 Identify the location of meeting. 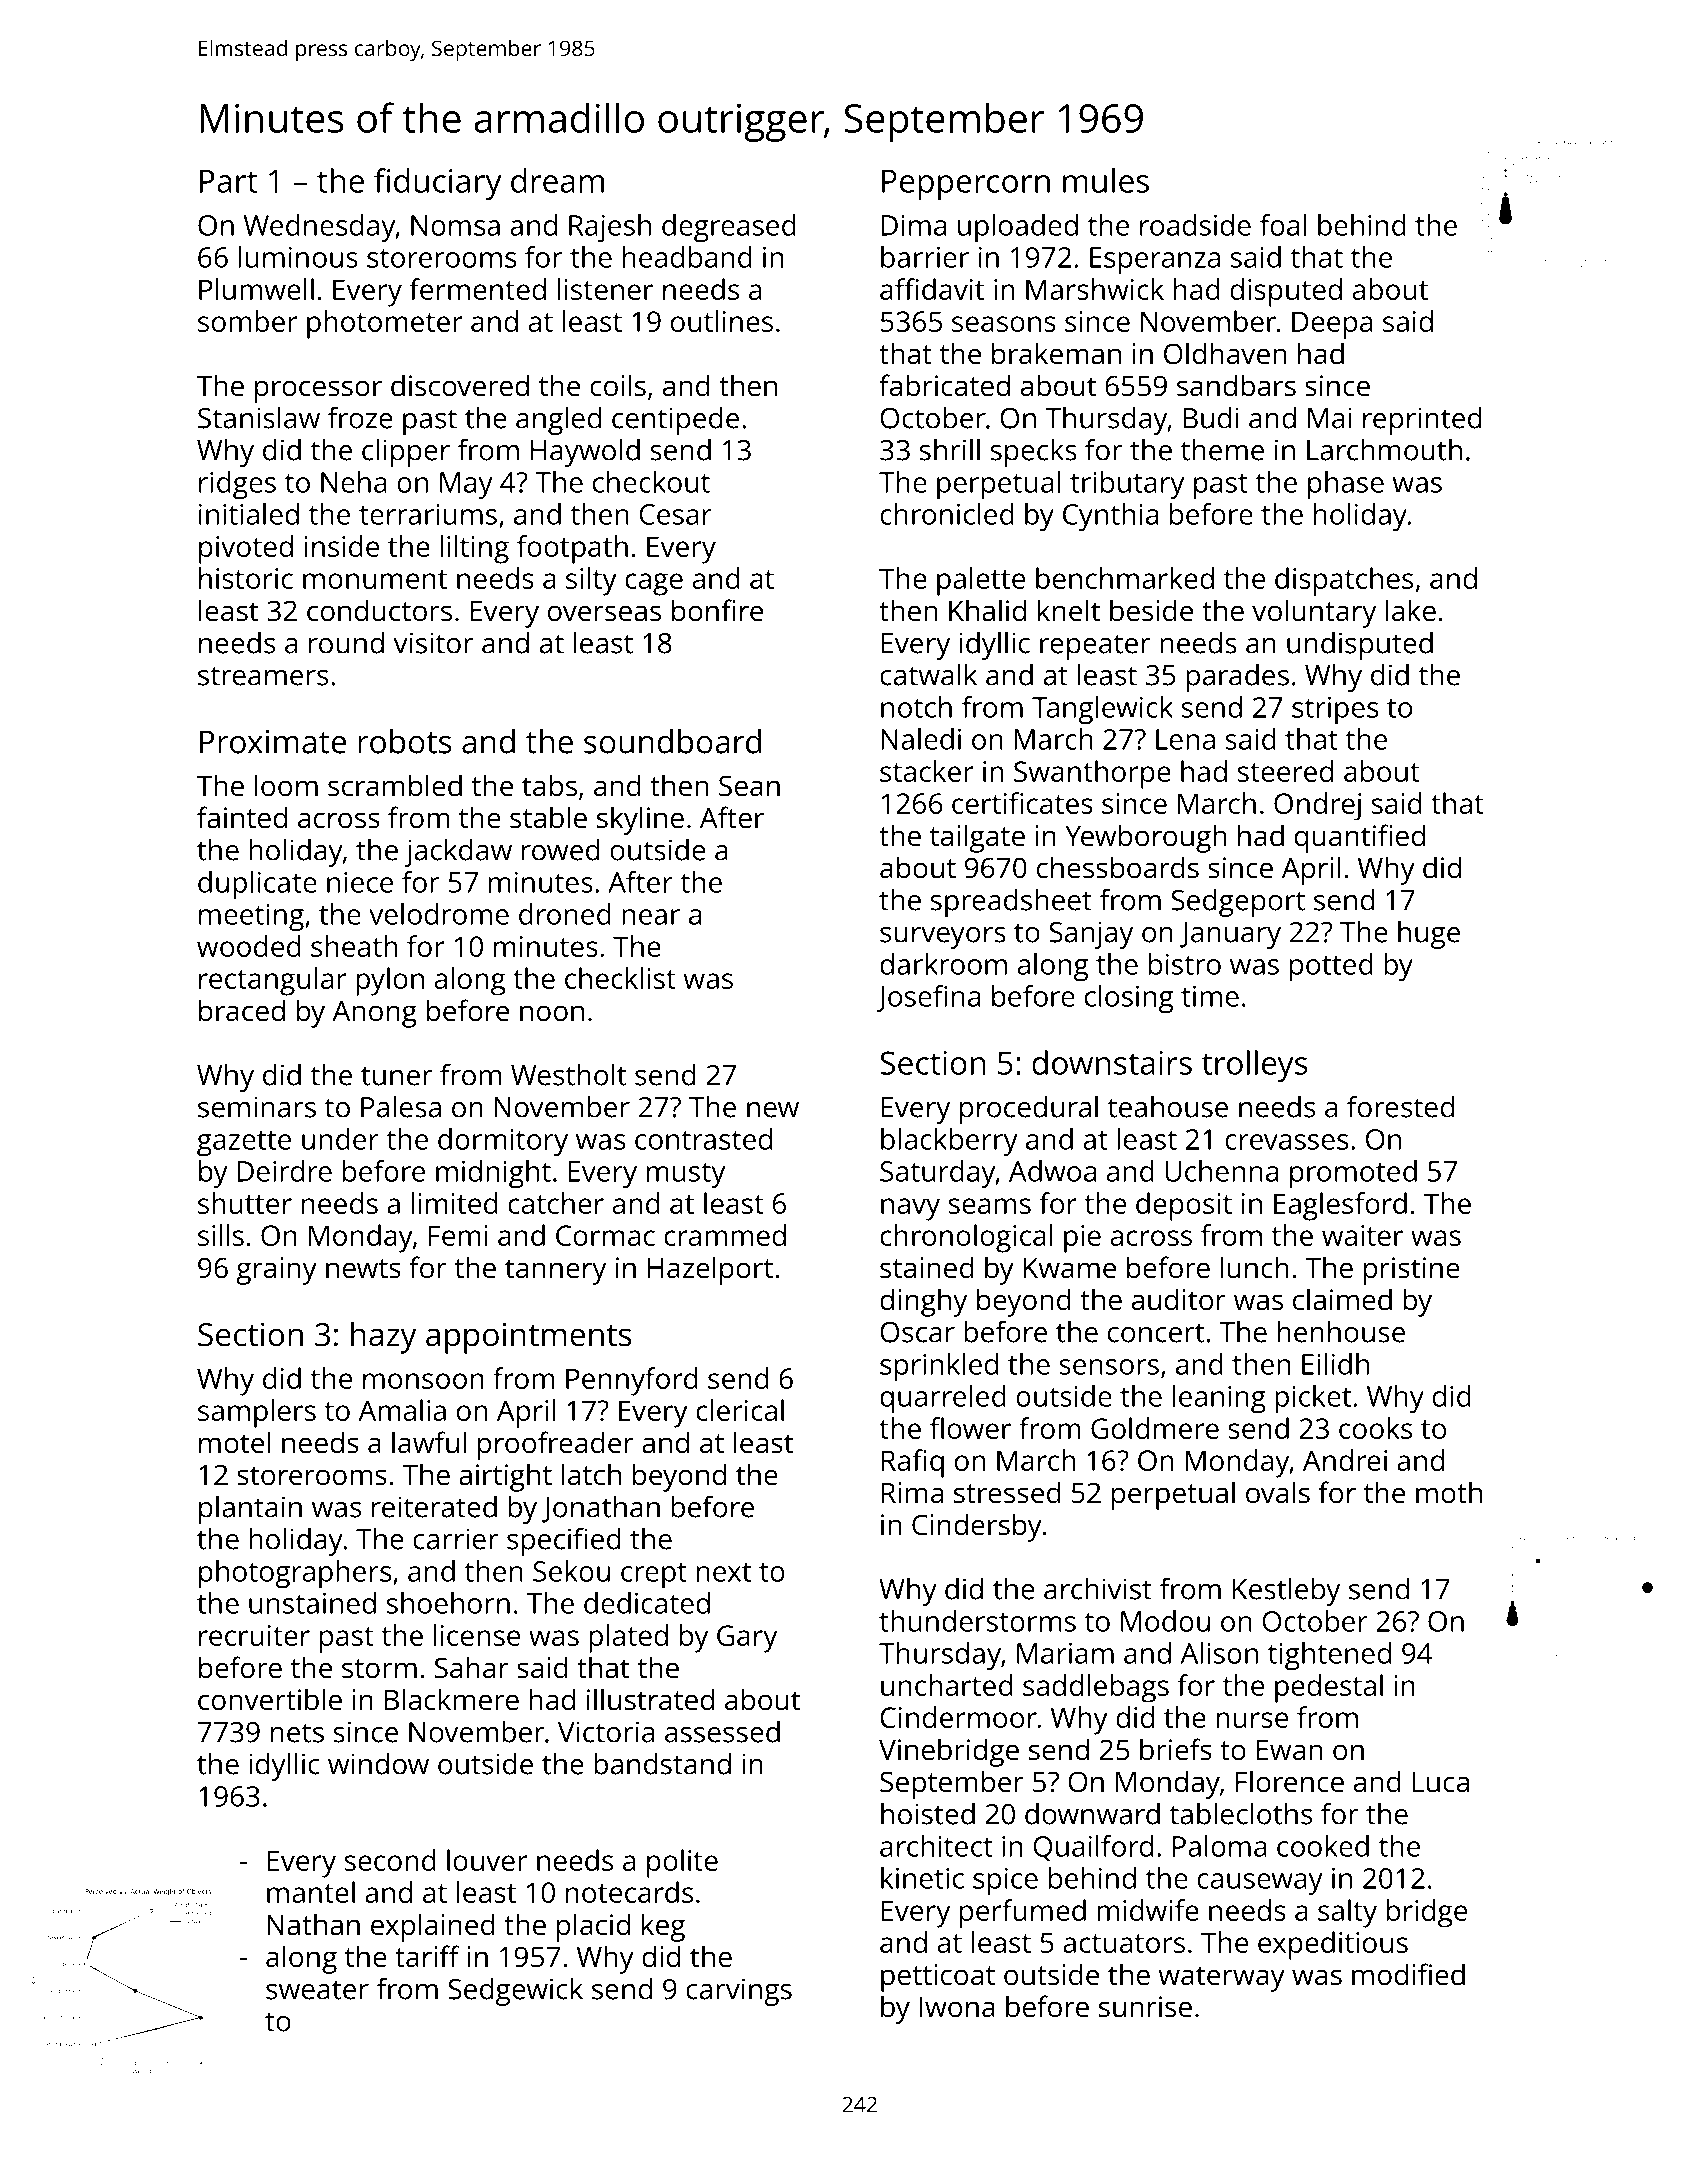
(251, 918).
